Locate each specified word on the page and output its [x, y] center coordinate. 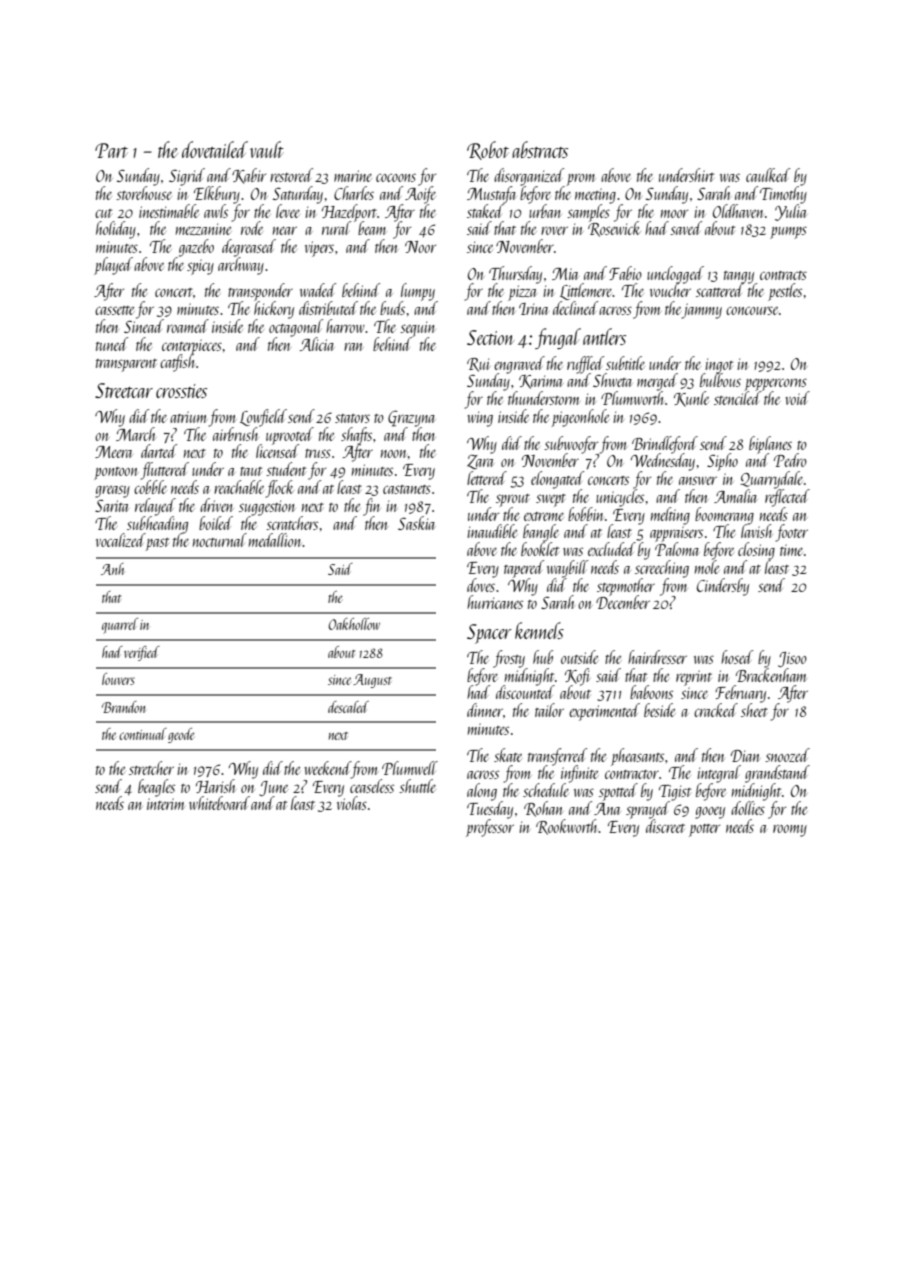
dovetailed [215, 149]
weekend [327, 768]
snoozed [787, 755]
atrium [188, 417]
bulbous [720, 380]
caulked [768, 175]
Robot [488, 150]
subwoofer [571, 444]
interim [166, 804]
